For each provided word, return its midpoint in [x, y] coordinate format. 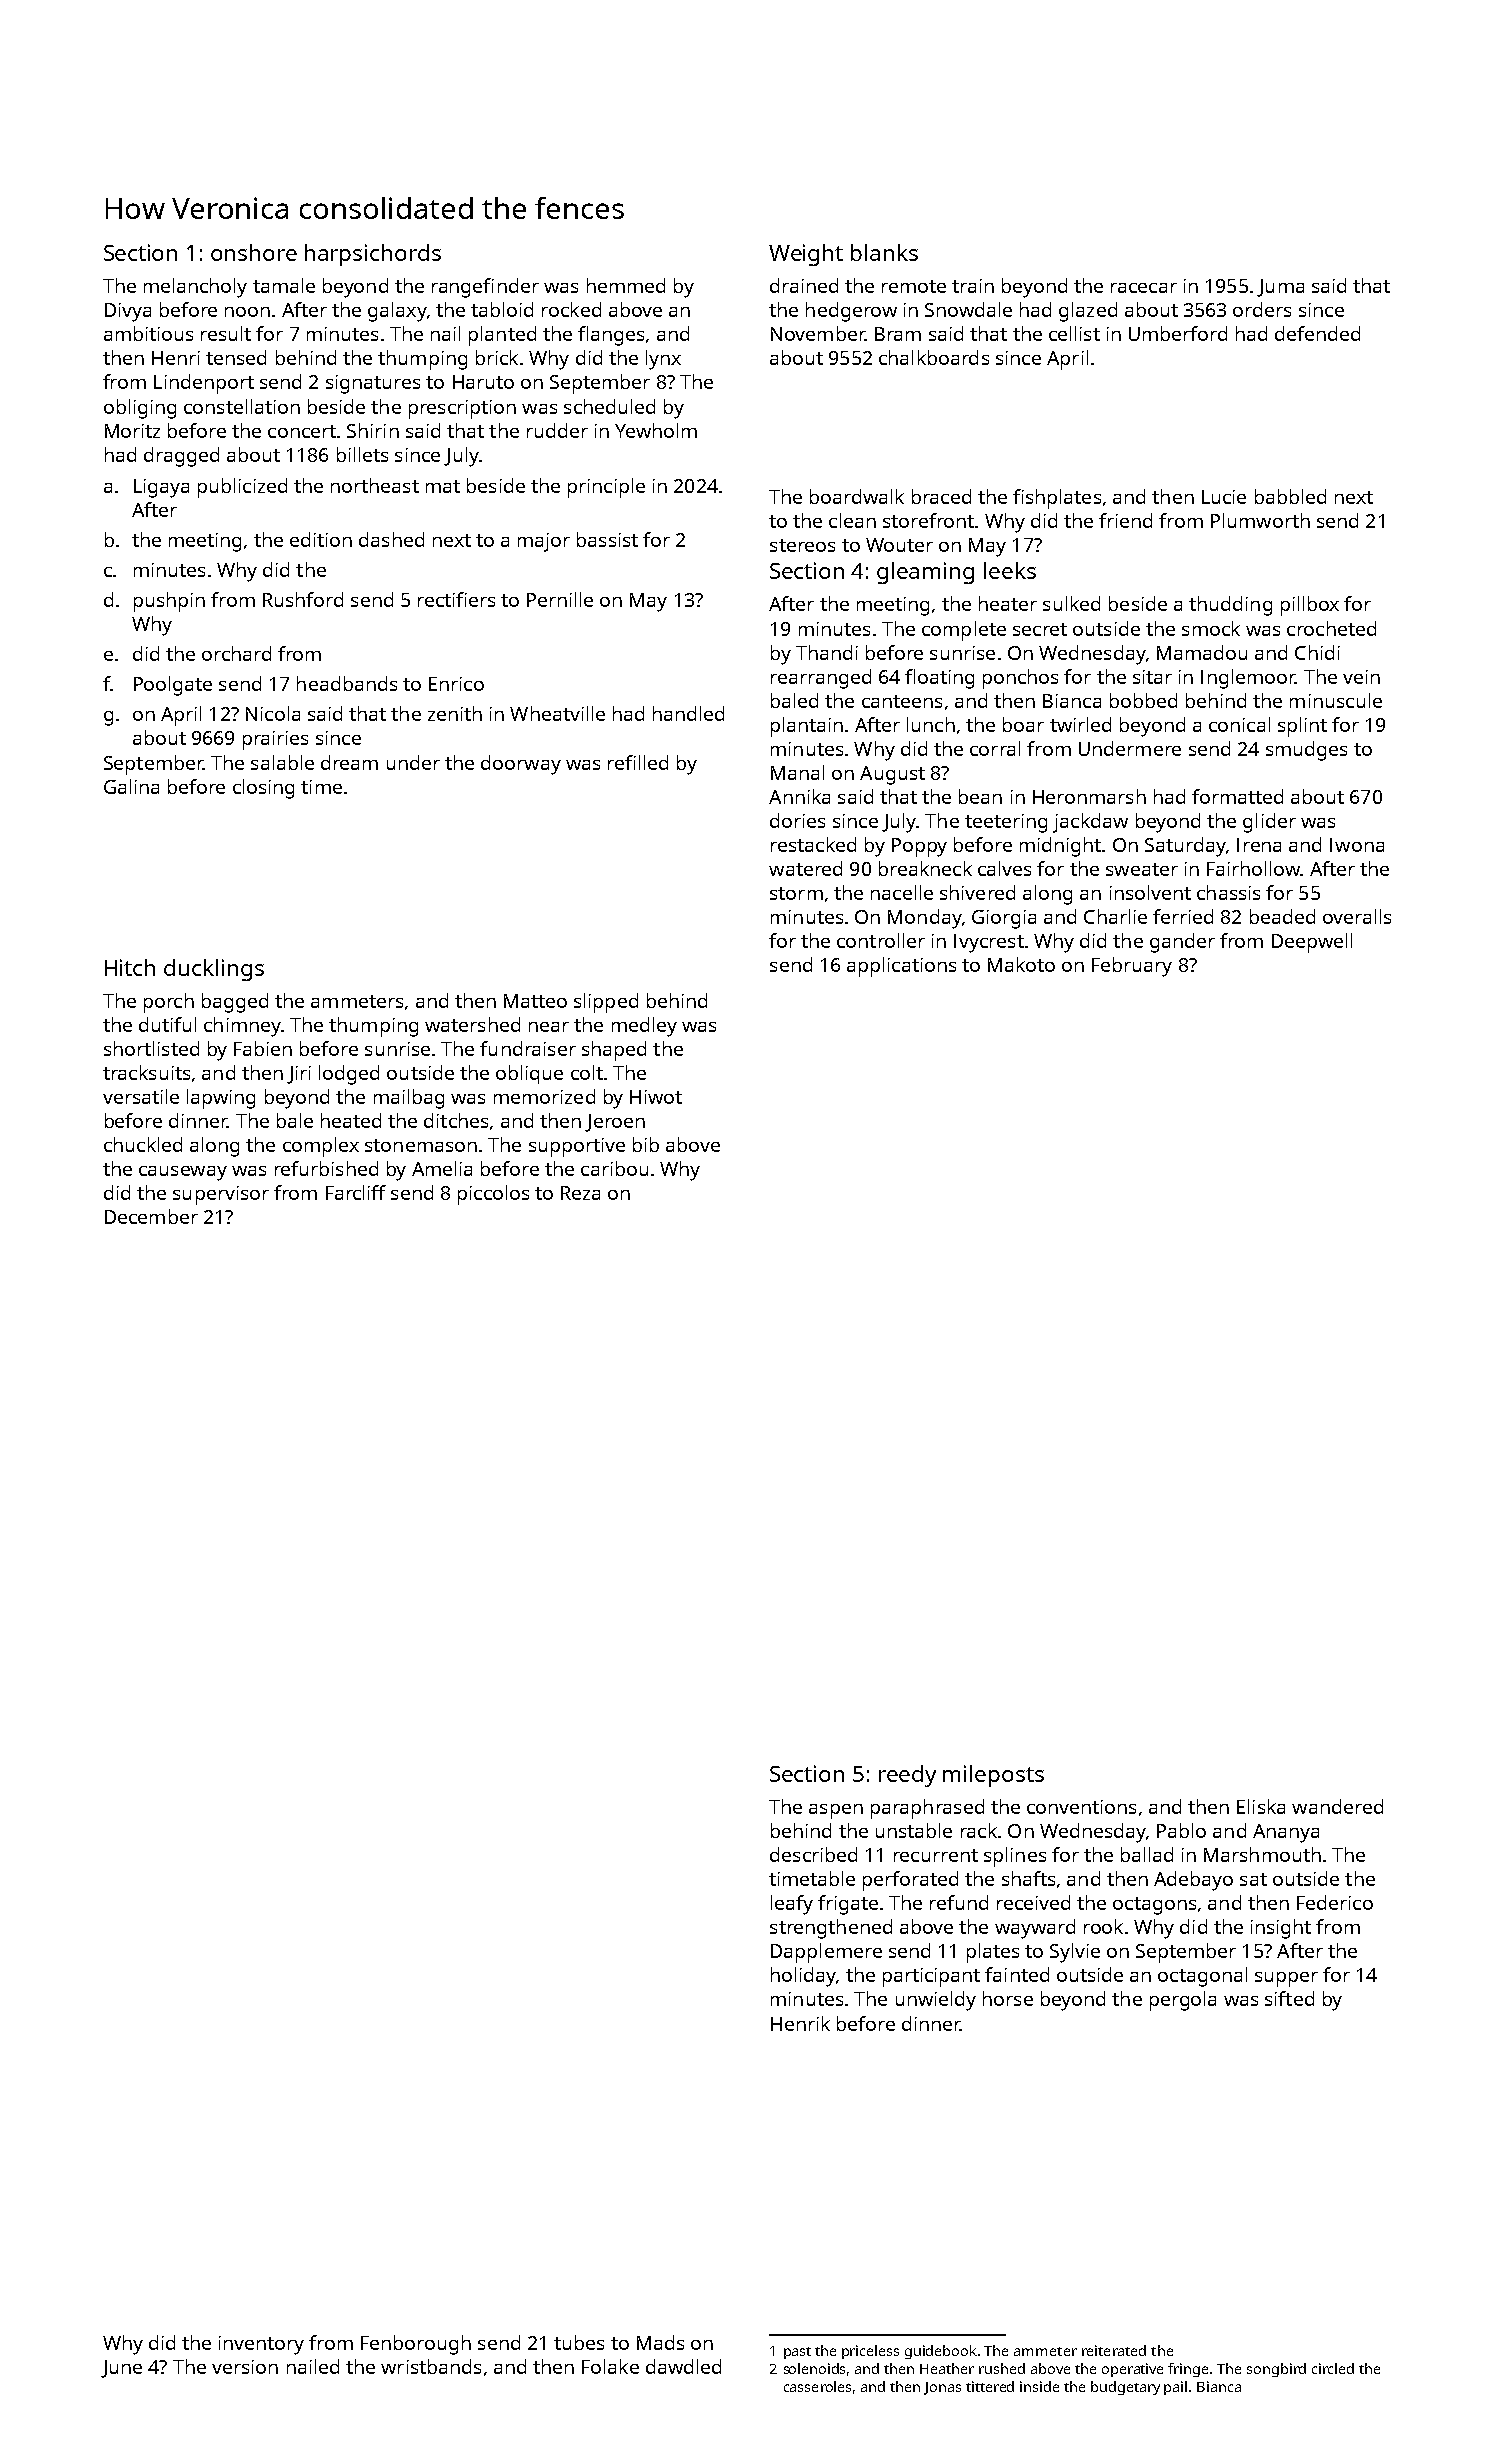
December [151, 1216]
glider [1269, 823]
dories [797, 820]
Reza [580, 1193]
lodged [349, 1075]
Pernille [560, 599]
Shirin [373, 430]
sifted [1289, 1998]
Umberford [1178, 333]
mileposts [993, 1776]
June [121, 2369]
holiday [803, 1977]
